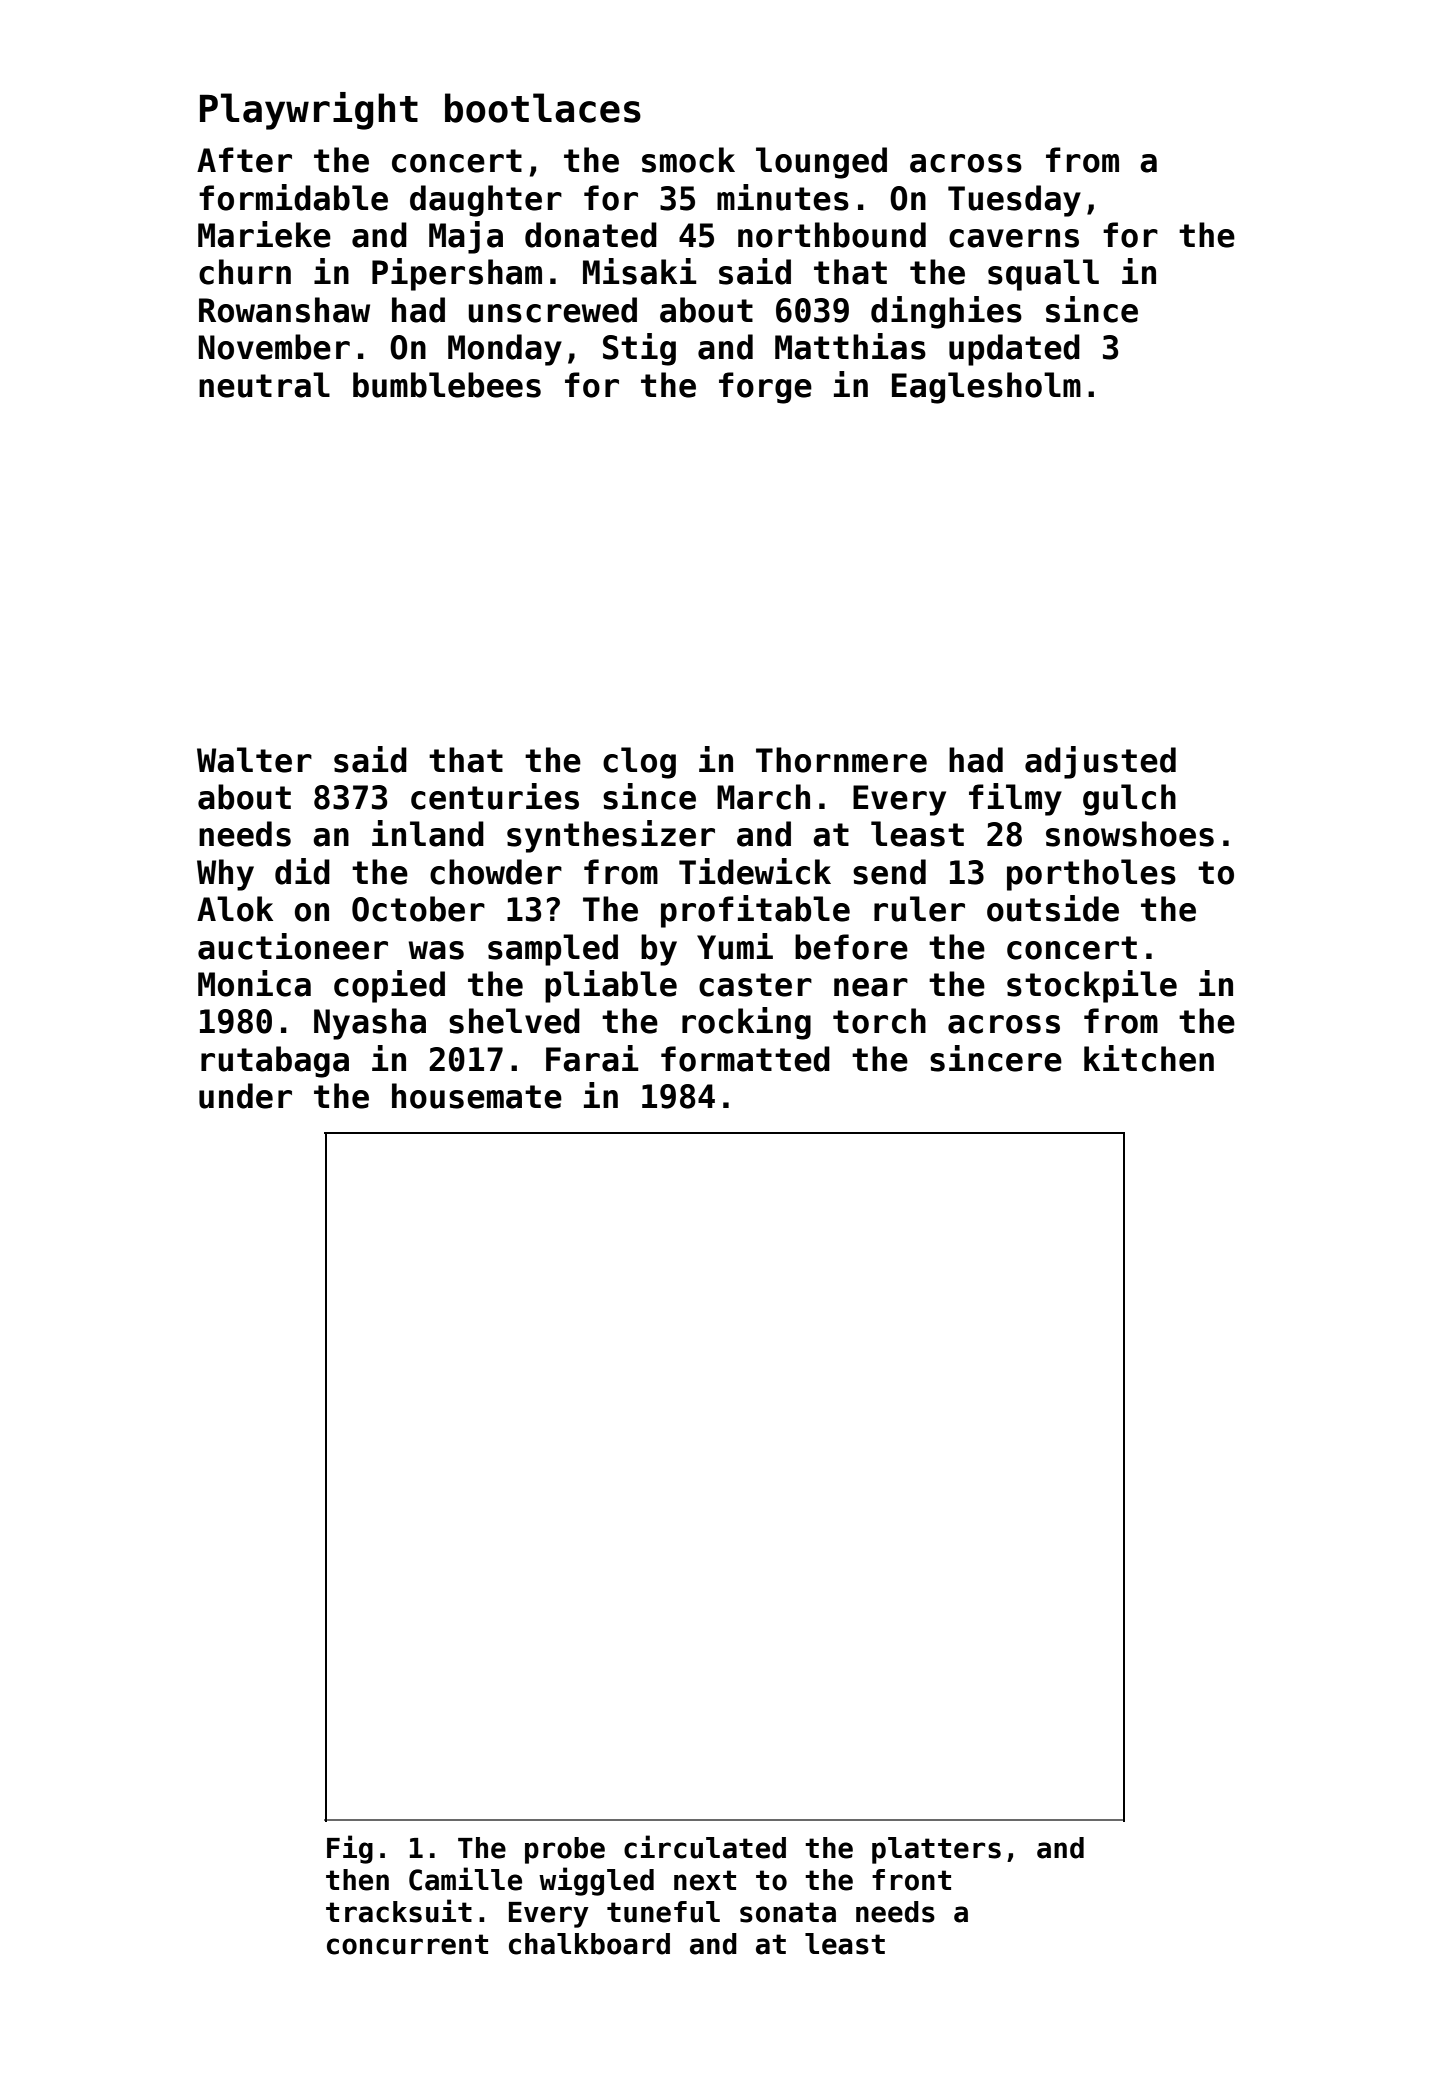  I want to click on torch, so click(879, 1021).
